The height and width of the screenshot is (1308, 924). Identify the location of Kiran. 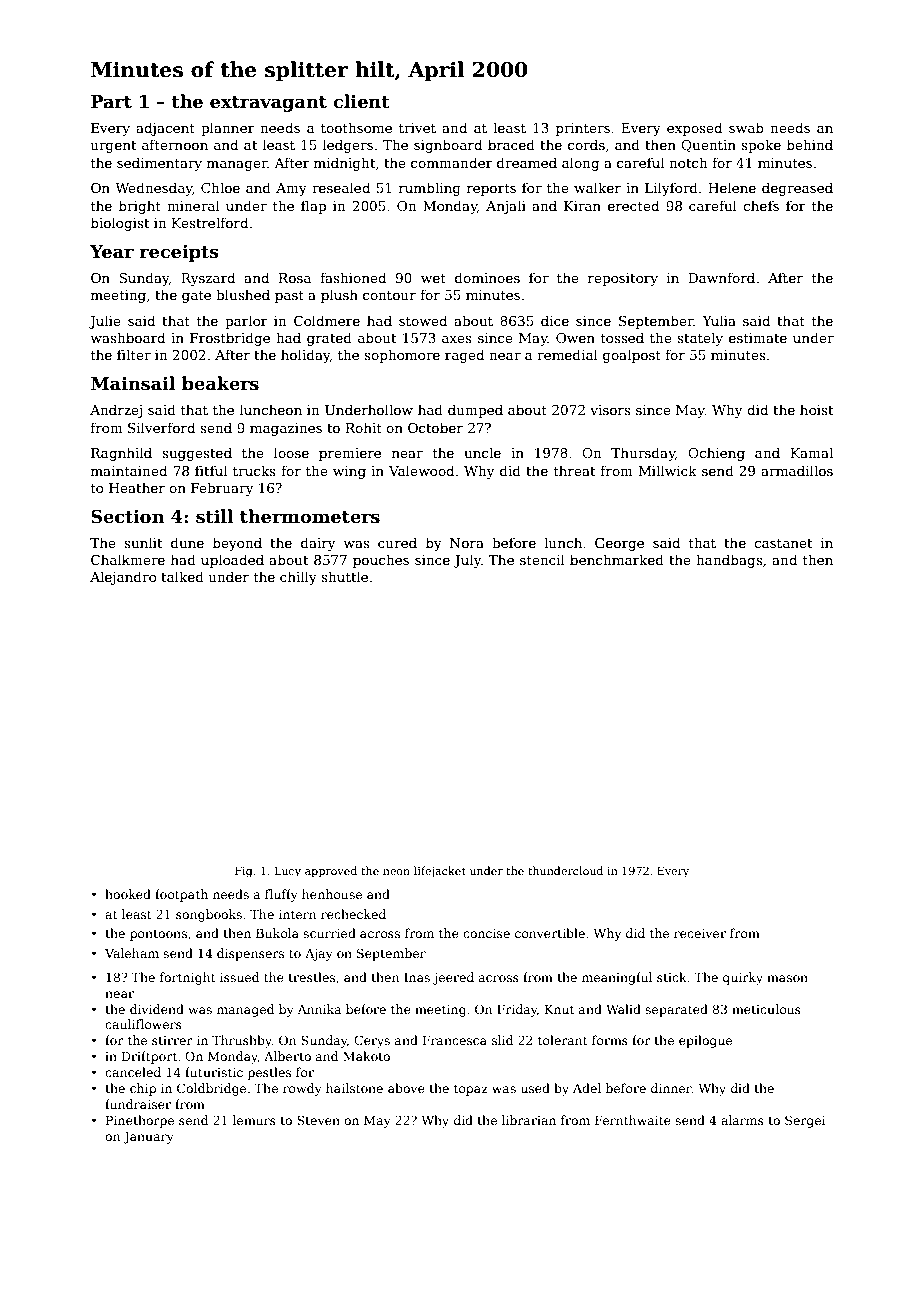
(582, 206).
